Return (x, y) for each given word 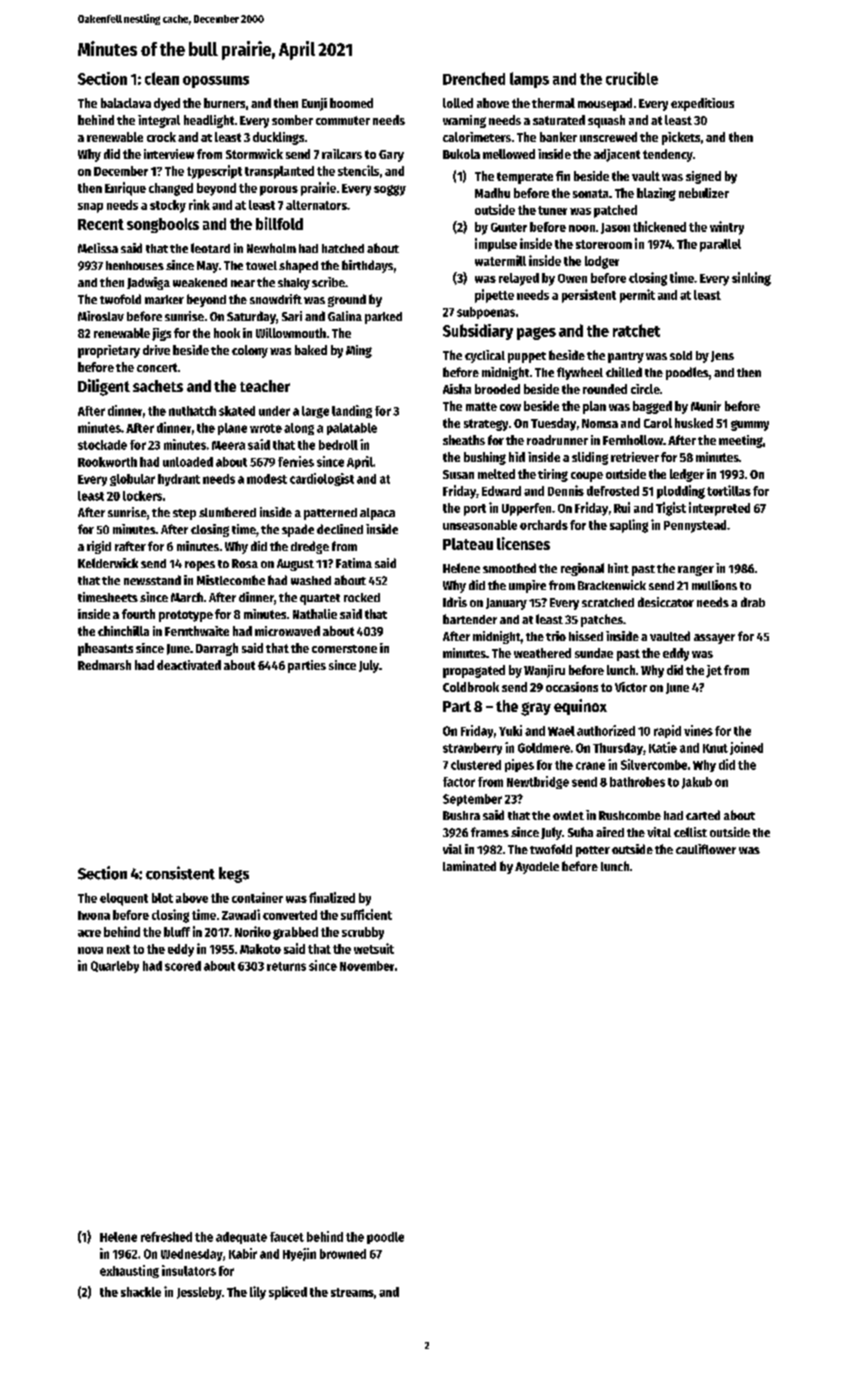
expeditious (702, 104)
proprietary (109, 351)
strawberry (472, 749)
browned (343, 1254)
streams (352, 1292)
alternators (316, 205)
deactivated (189, 665)
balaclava (126, 103)
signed (703, 177)
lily (258, 1293)
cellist (690, 832)
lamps (529, 80)
